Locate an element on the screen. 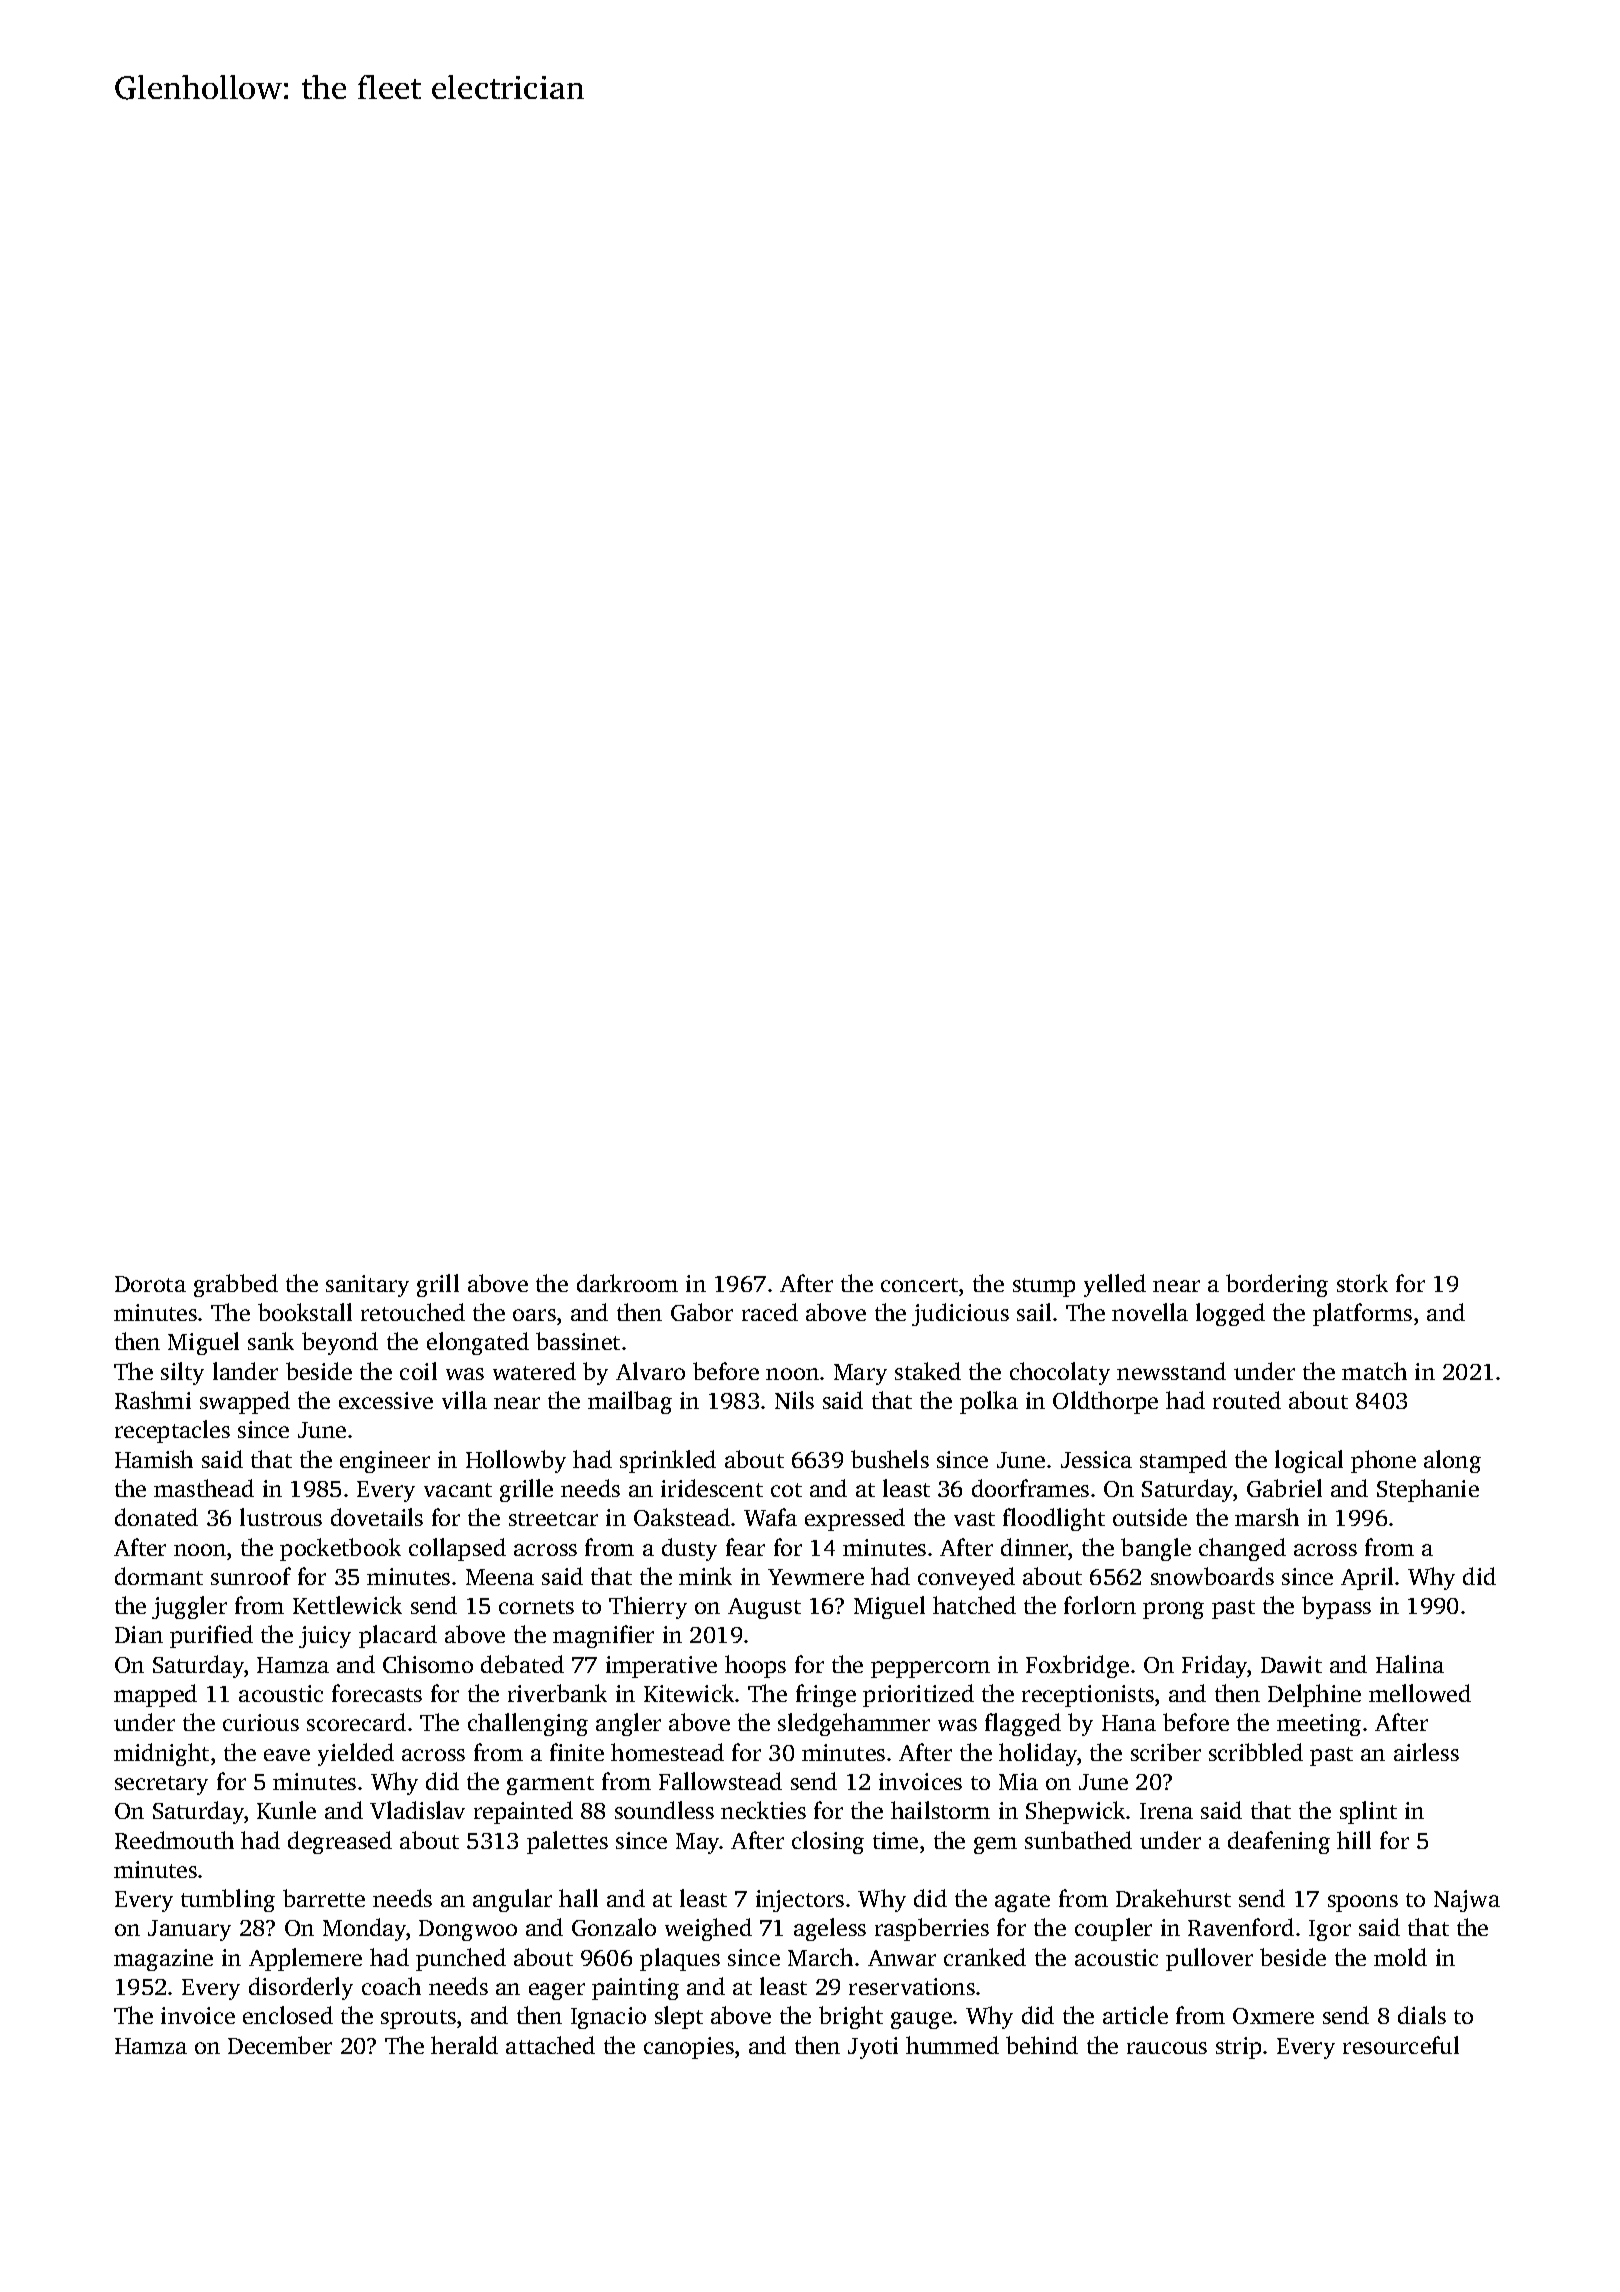  disorderly is located at coordinates (301, 1988).
